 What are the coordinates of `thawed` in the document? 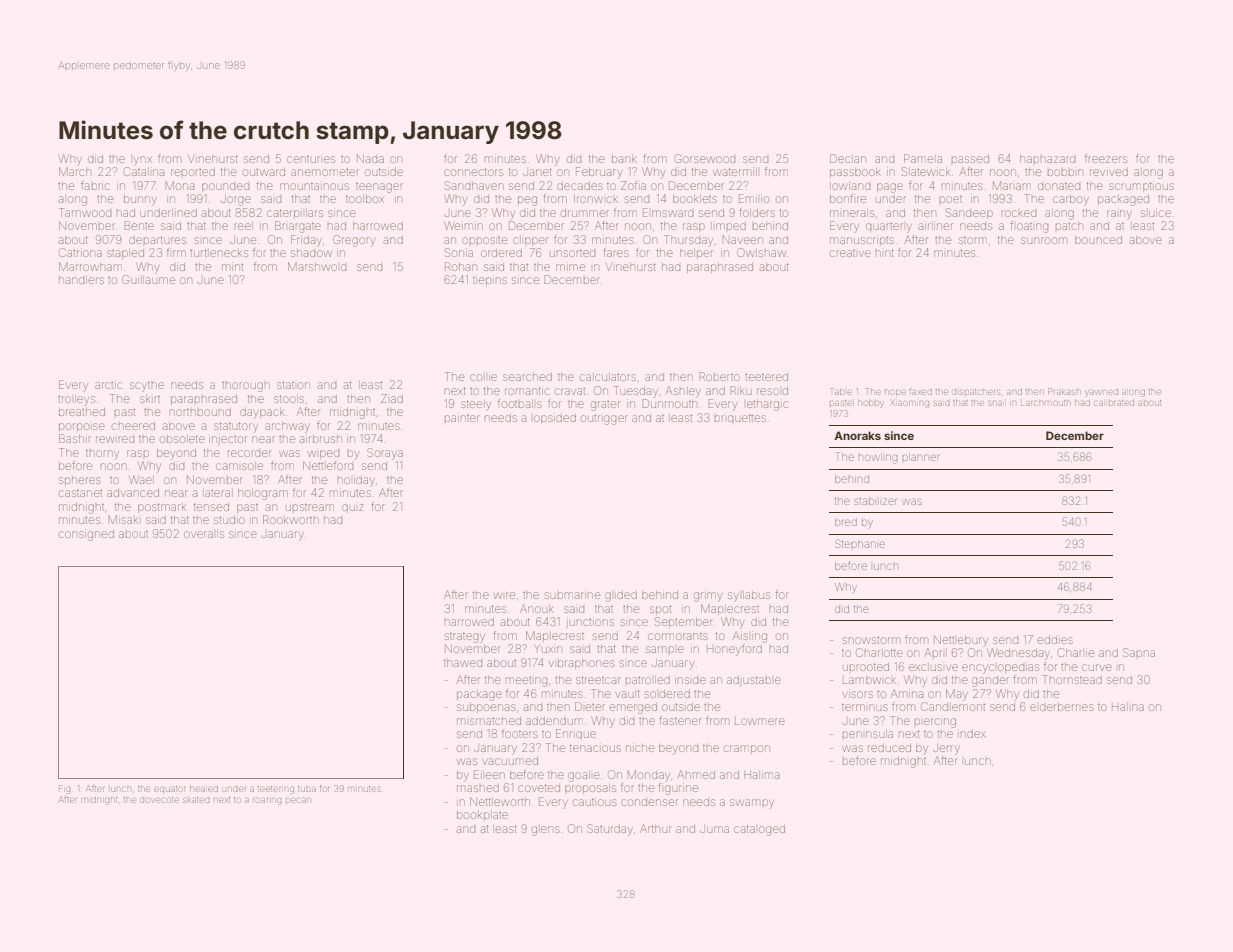 It's located at (463, 663).
